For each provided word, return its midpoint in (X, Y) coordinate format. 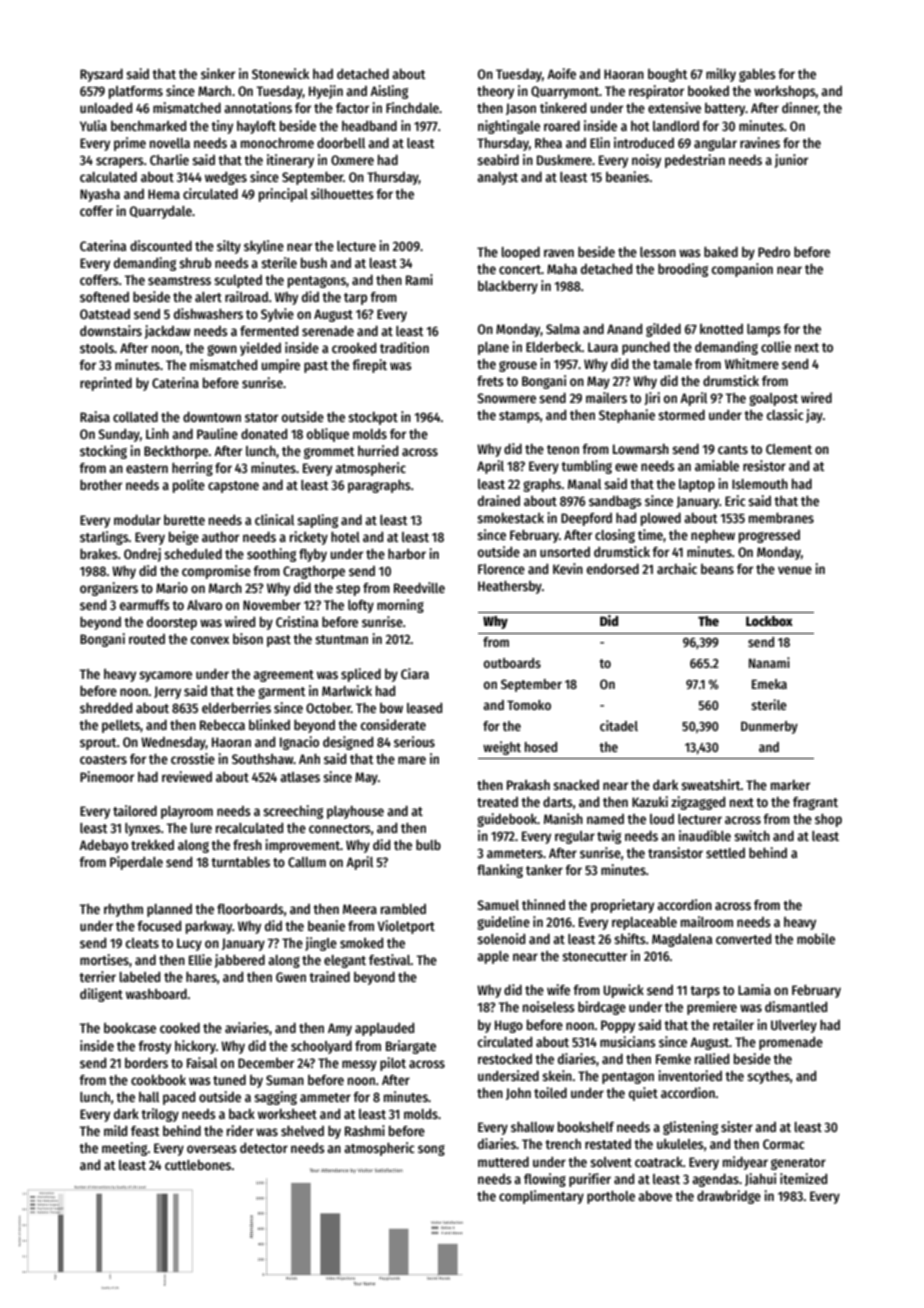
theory (495, 92)
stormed (681, 415)
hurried (378, 450)
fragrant (815, 803)
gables (757, 75)
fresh (247, 845)
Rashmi (365, 1130)
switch (752, 835)
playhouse (355, 812)
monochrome (277, 143)
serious (414, 741)
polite (189, 486)
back (242, 1114)
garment (282, 693)
